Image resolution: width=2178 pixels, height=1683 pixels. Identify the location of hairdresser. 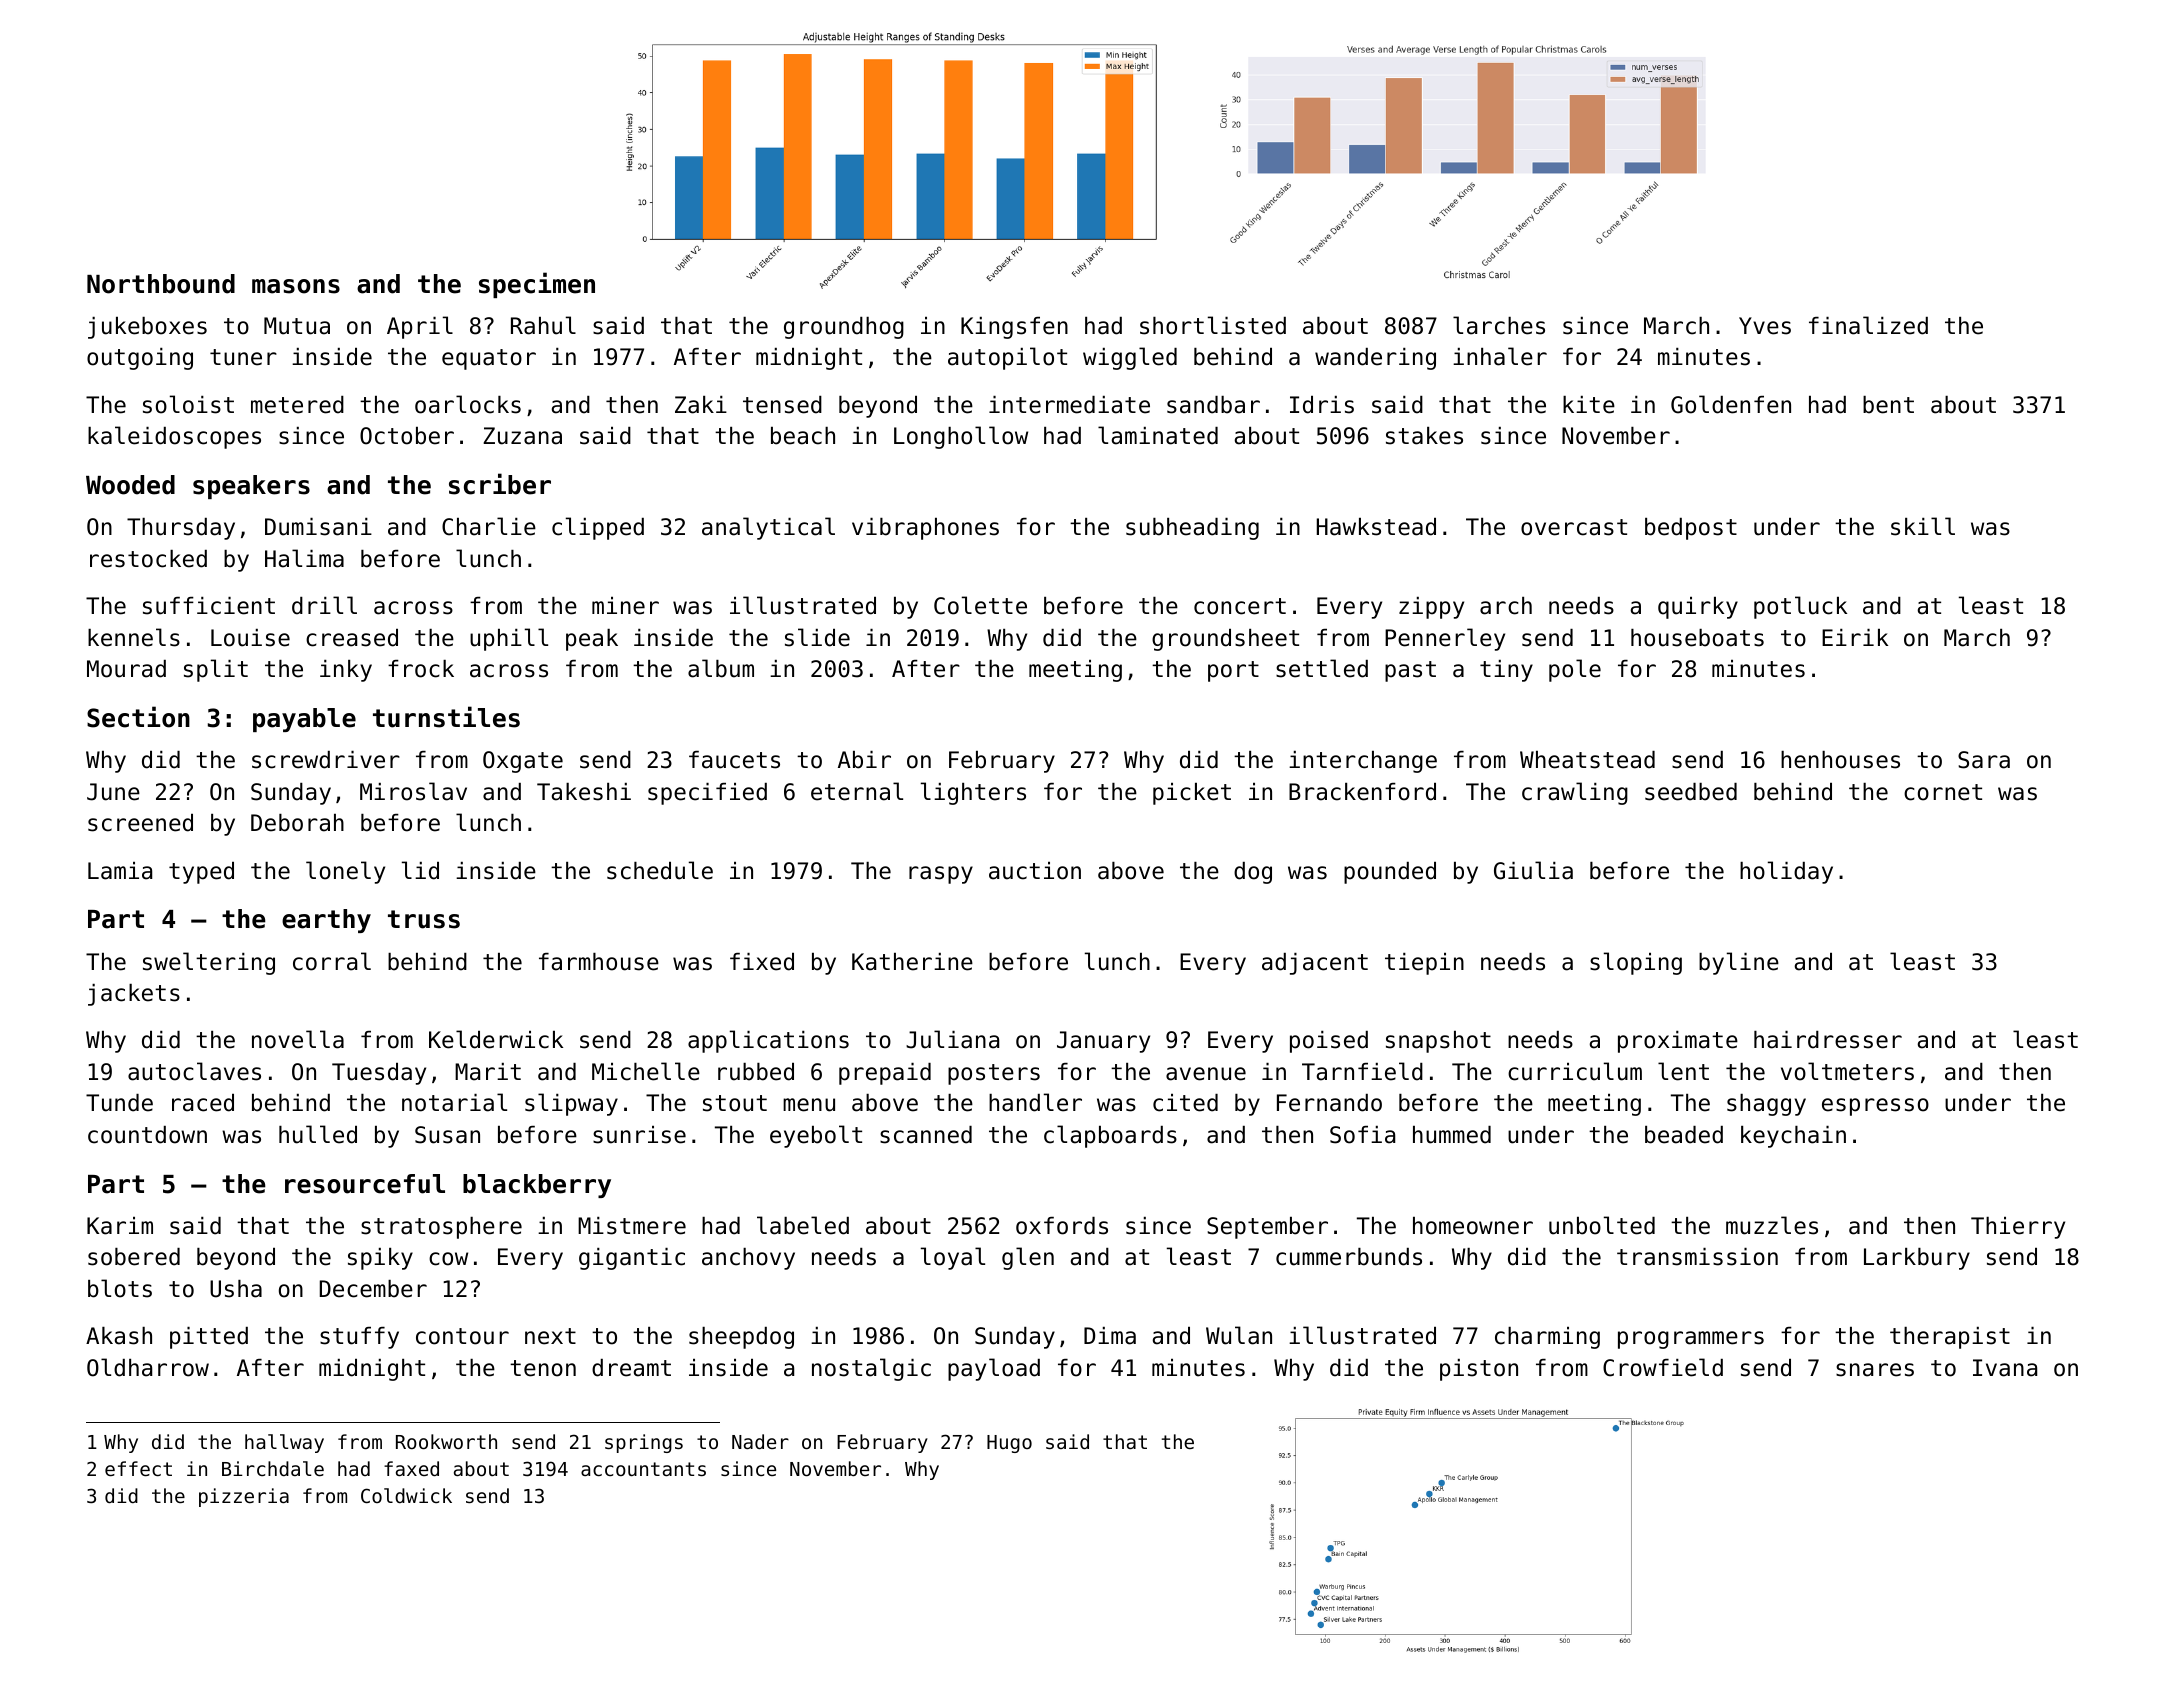
(1828, 1040).
